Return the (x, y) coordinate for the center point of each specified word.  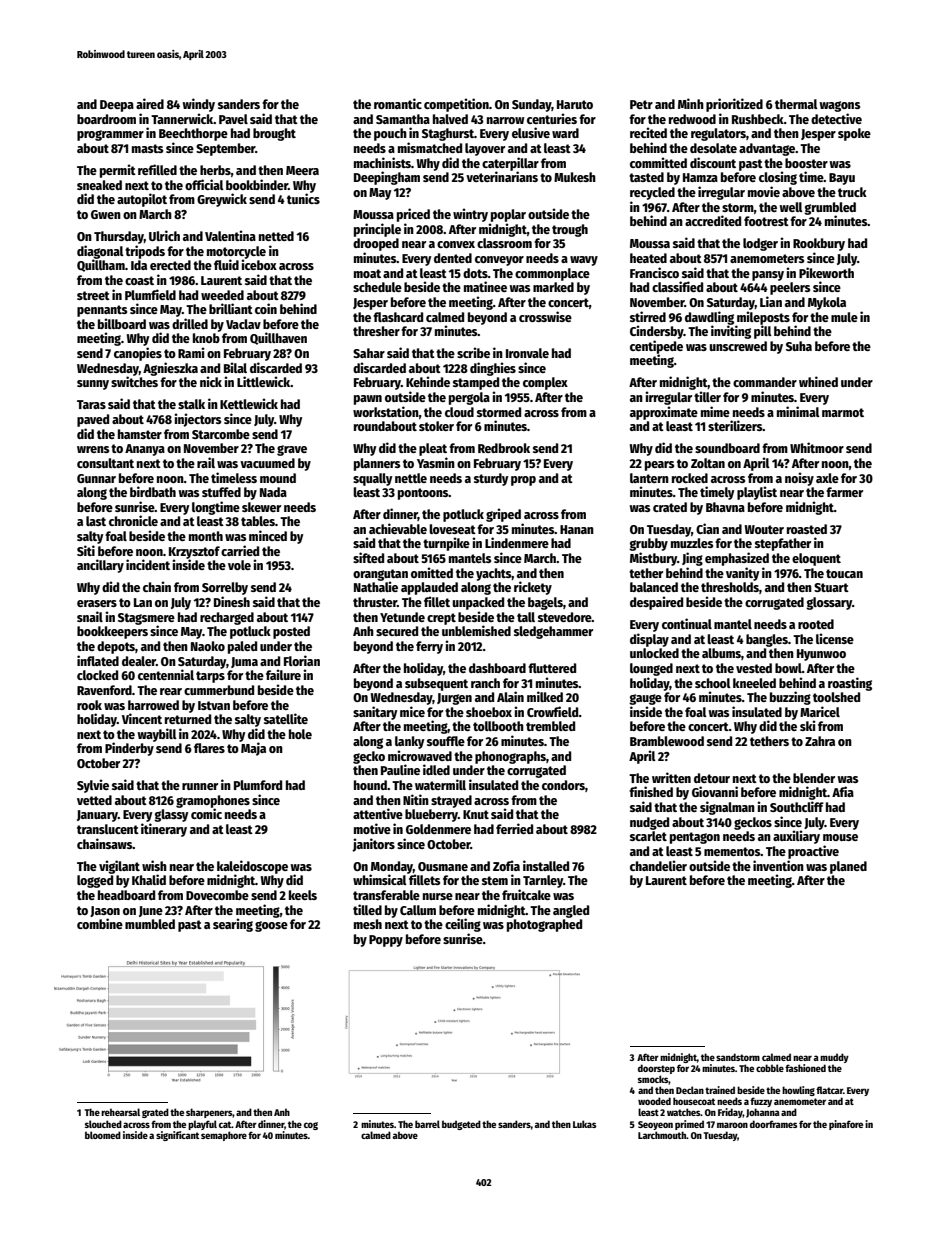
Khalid (149, 879)
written (671, 777)
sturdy (491, 479)
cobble (770, 1068)
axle (827, 478)
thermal (796, 104)
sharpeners (209, 1113)
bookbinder (257, 184)
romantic (398, 103)
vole (239, 565)
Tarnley (543, 881)
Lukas (585, 1124)
